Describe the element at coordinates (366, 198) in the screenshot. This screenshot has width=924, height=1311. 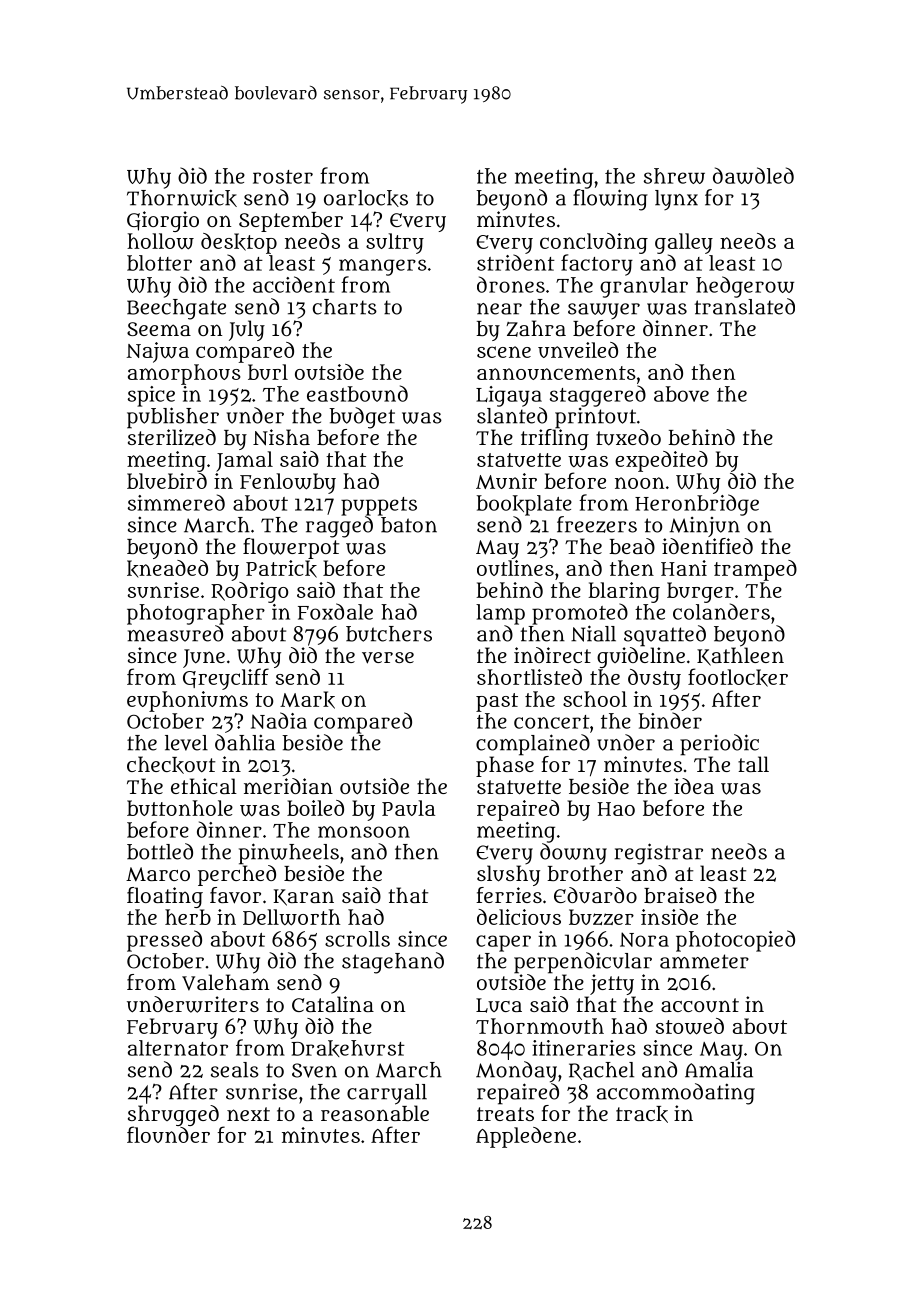
I see `oarlocks` at that location.
